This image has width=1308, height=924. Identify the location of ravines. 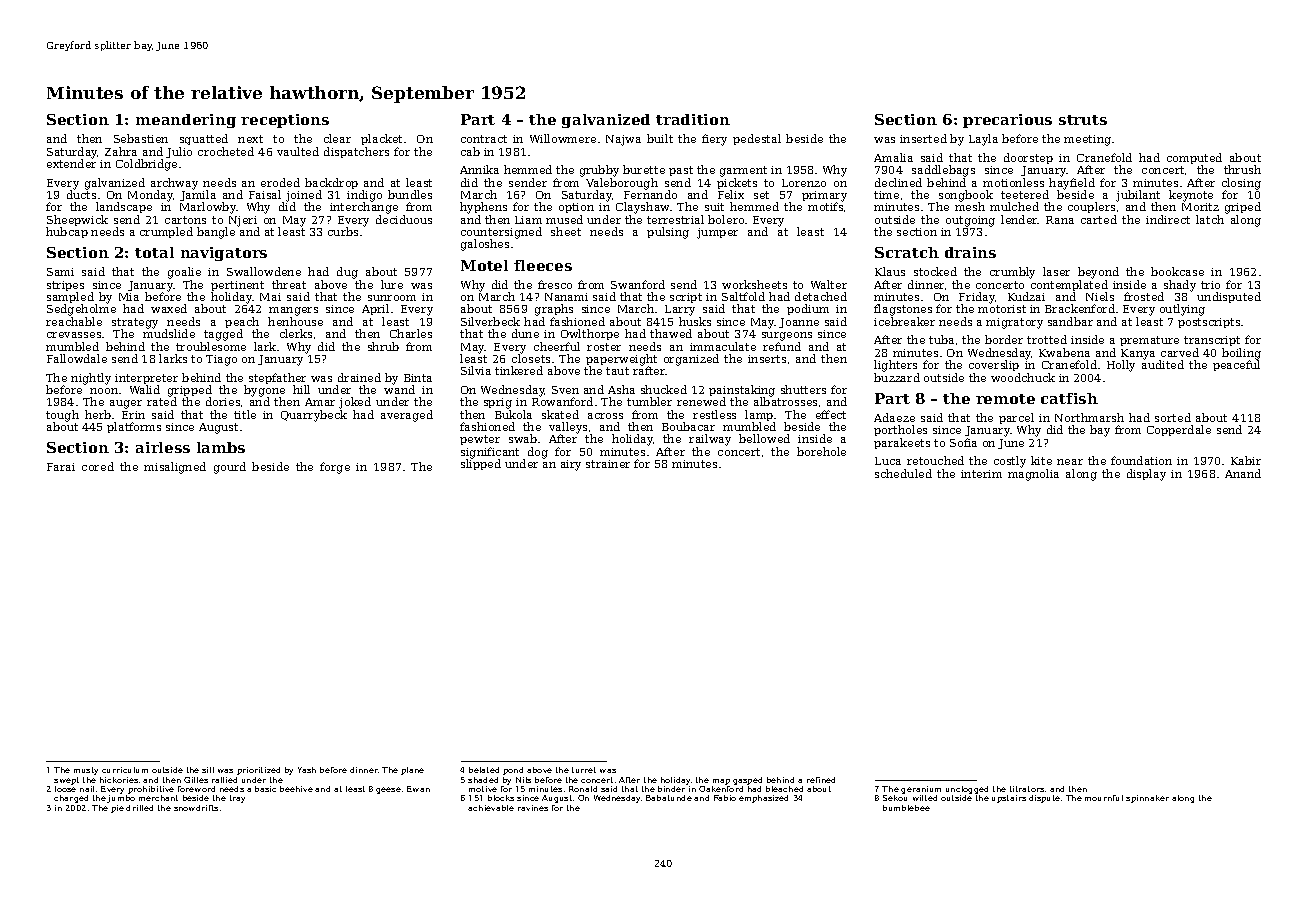
(533, 808).
